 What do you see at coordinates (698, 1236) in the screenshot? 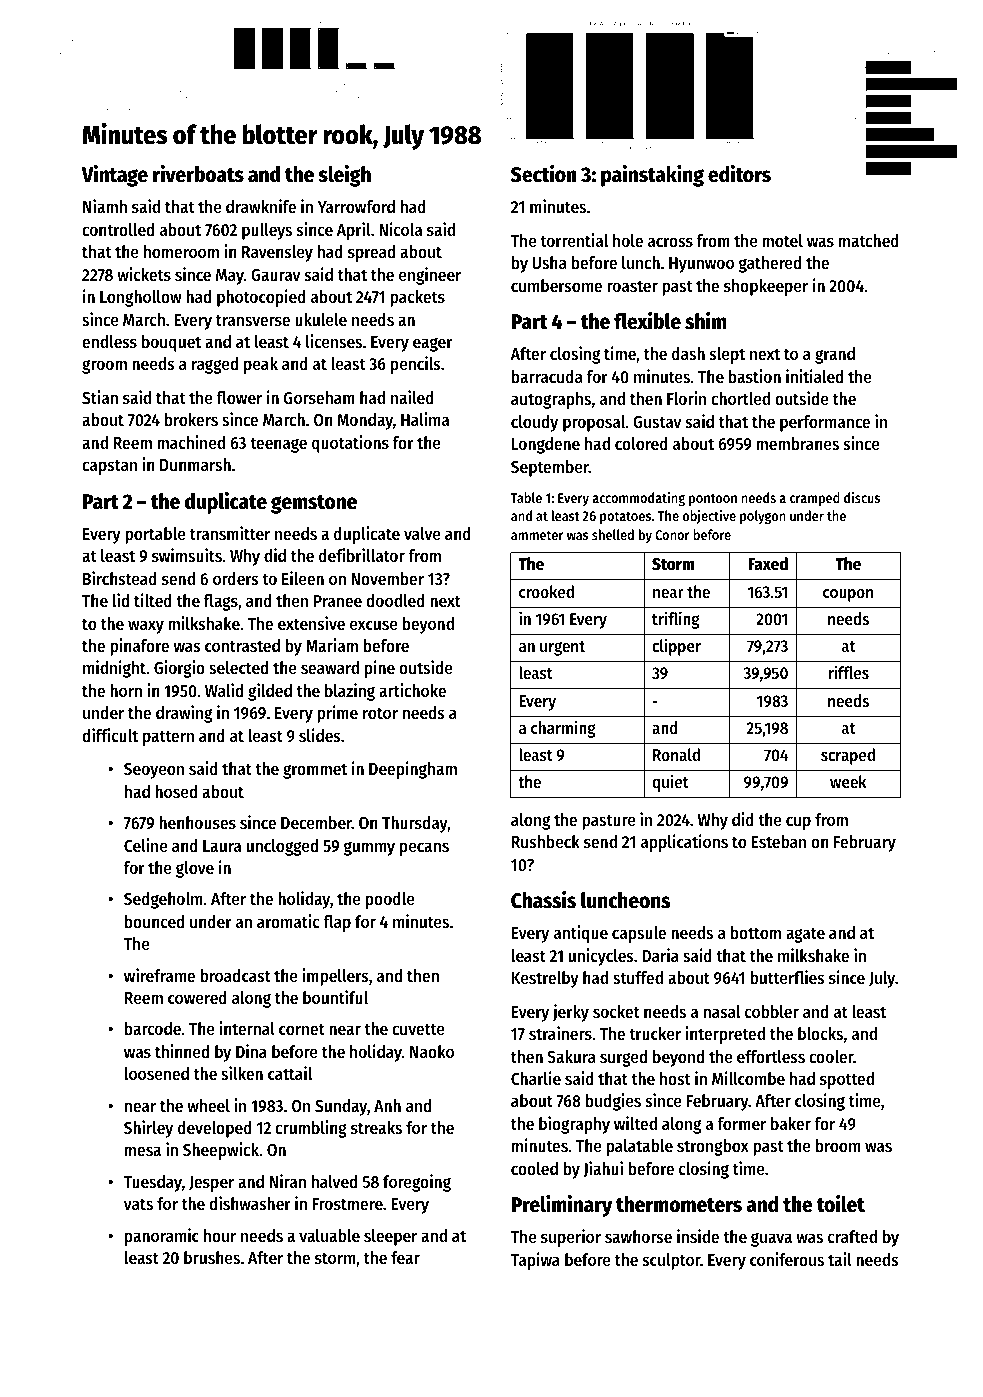
I see `inside` at bounding box center [698, 1236].
